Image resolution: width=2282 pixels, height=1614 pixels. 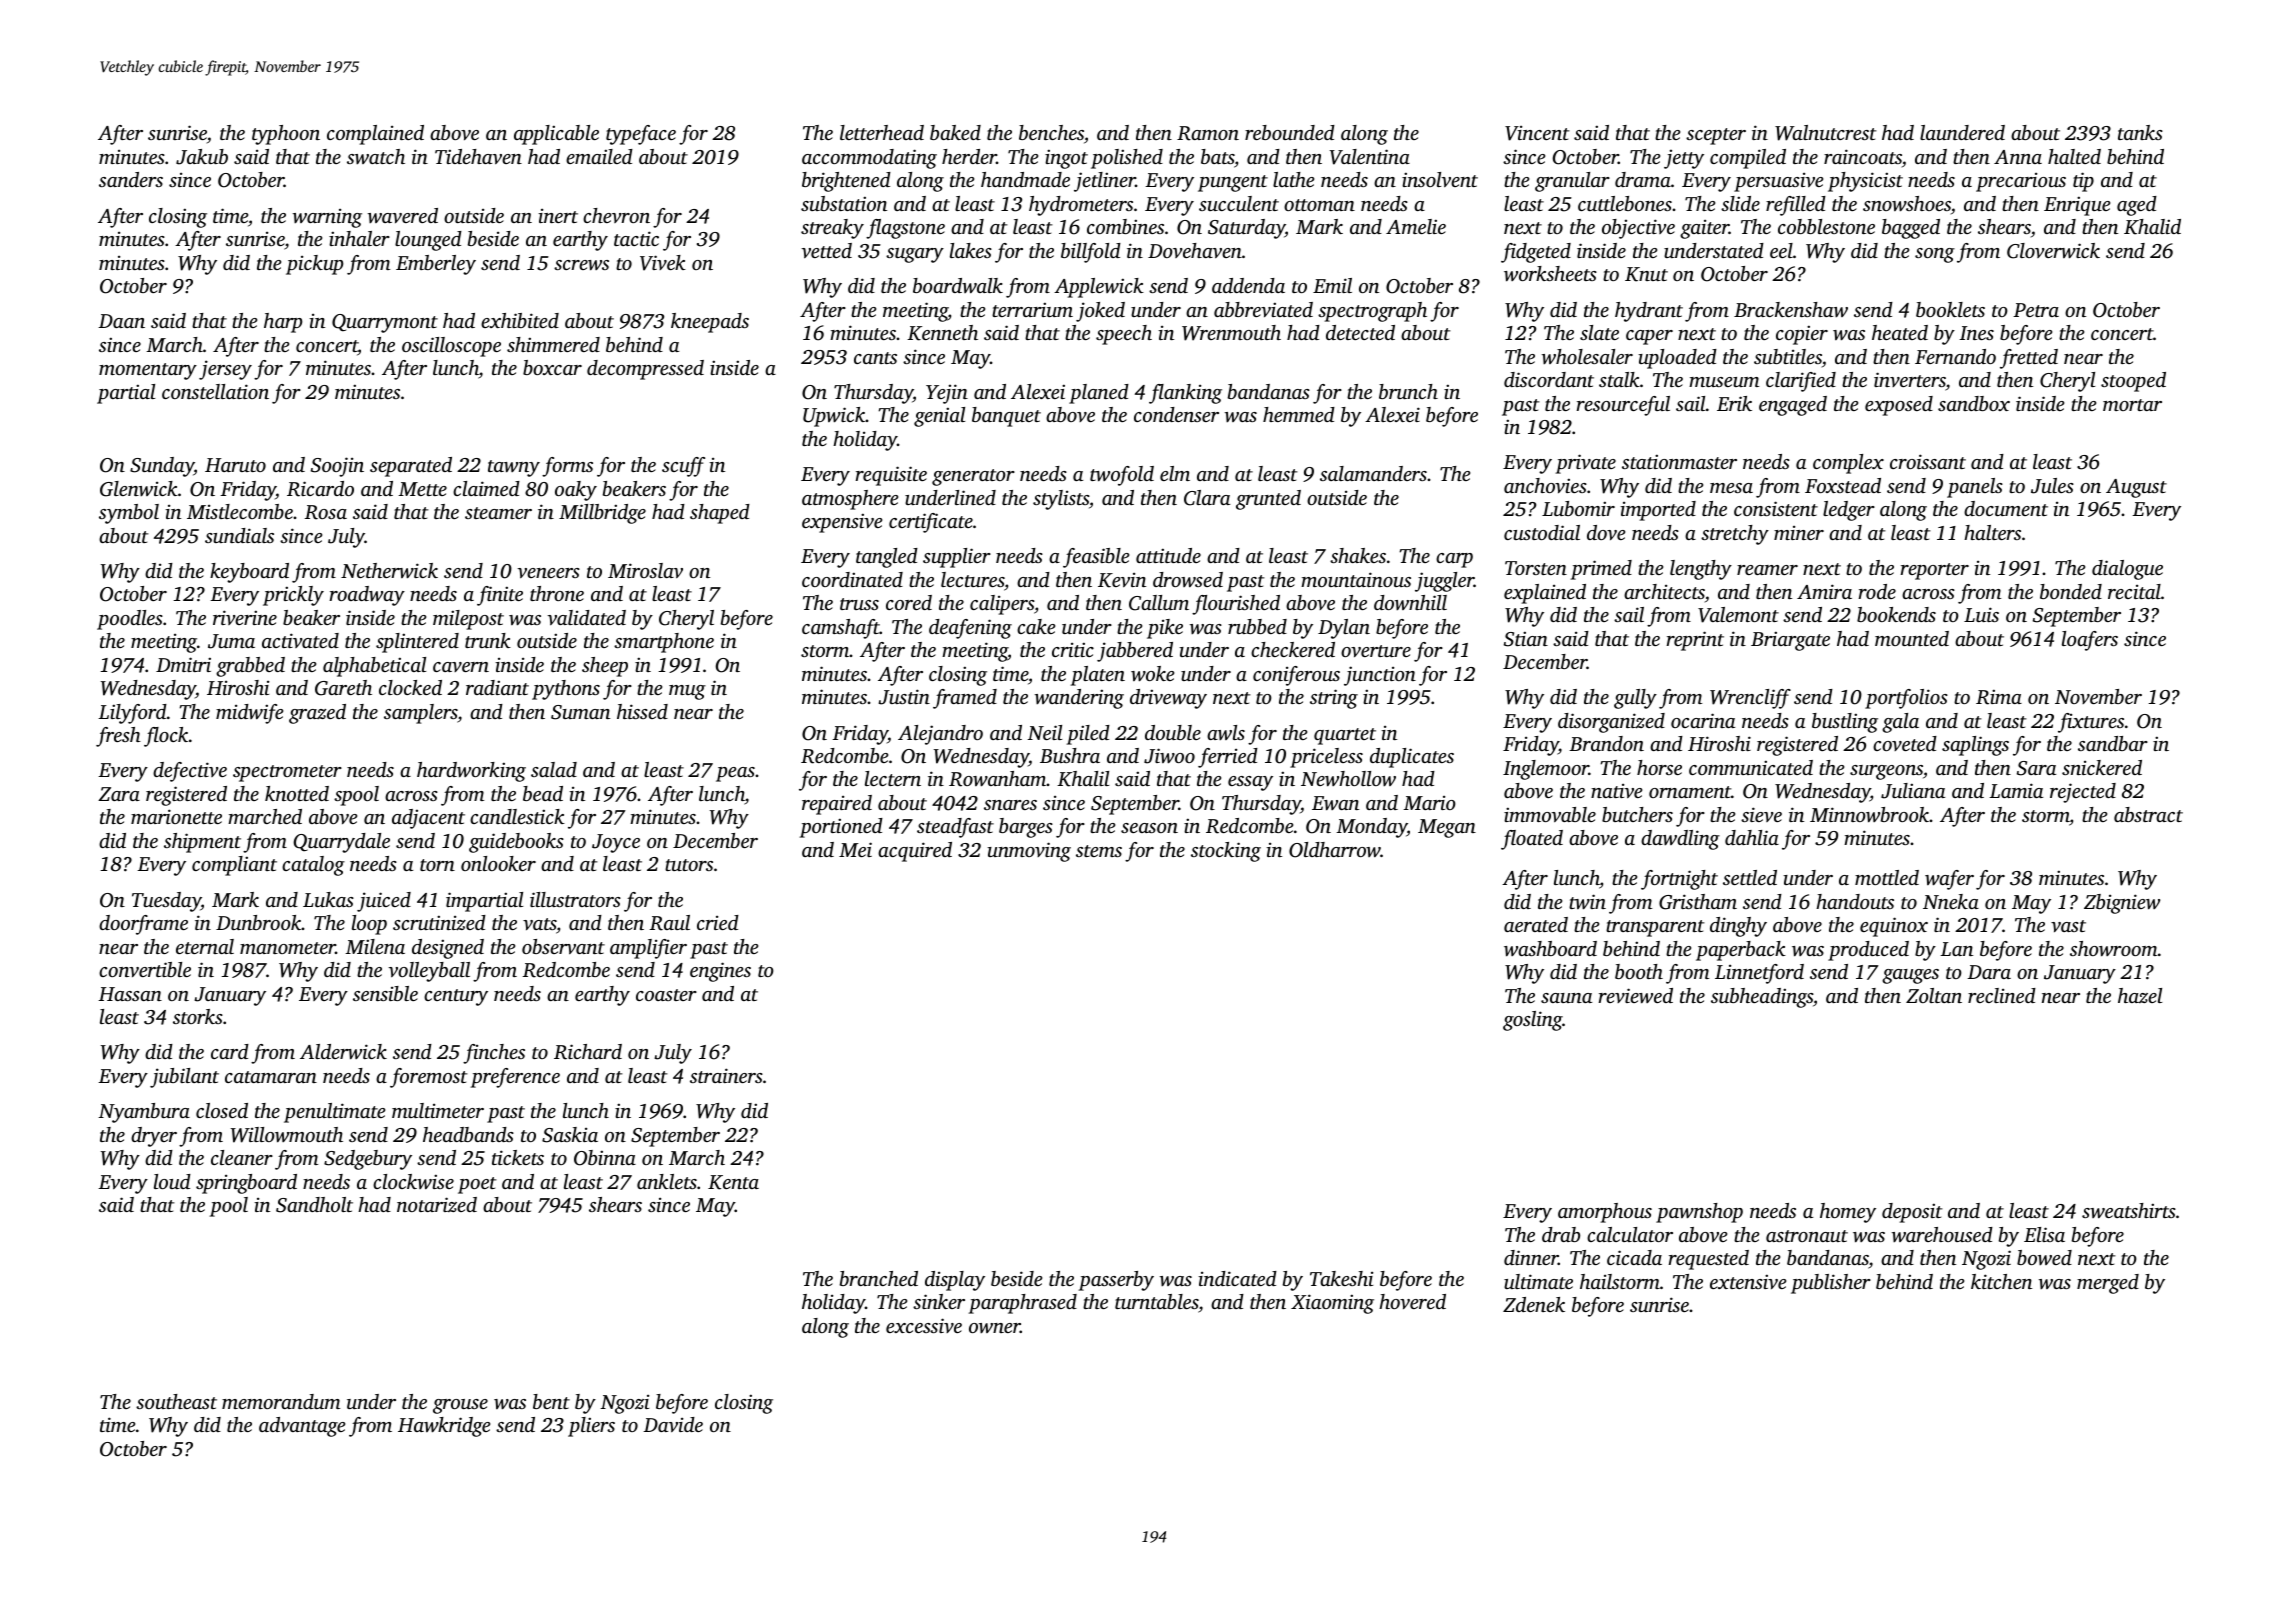 What do you see at coordinates (1081, 206) in the screenshot?
I see `hydrometers` at bounding box center [1081, 206].
